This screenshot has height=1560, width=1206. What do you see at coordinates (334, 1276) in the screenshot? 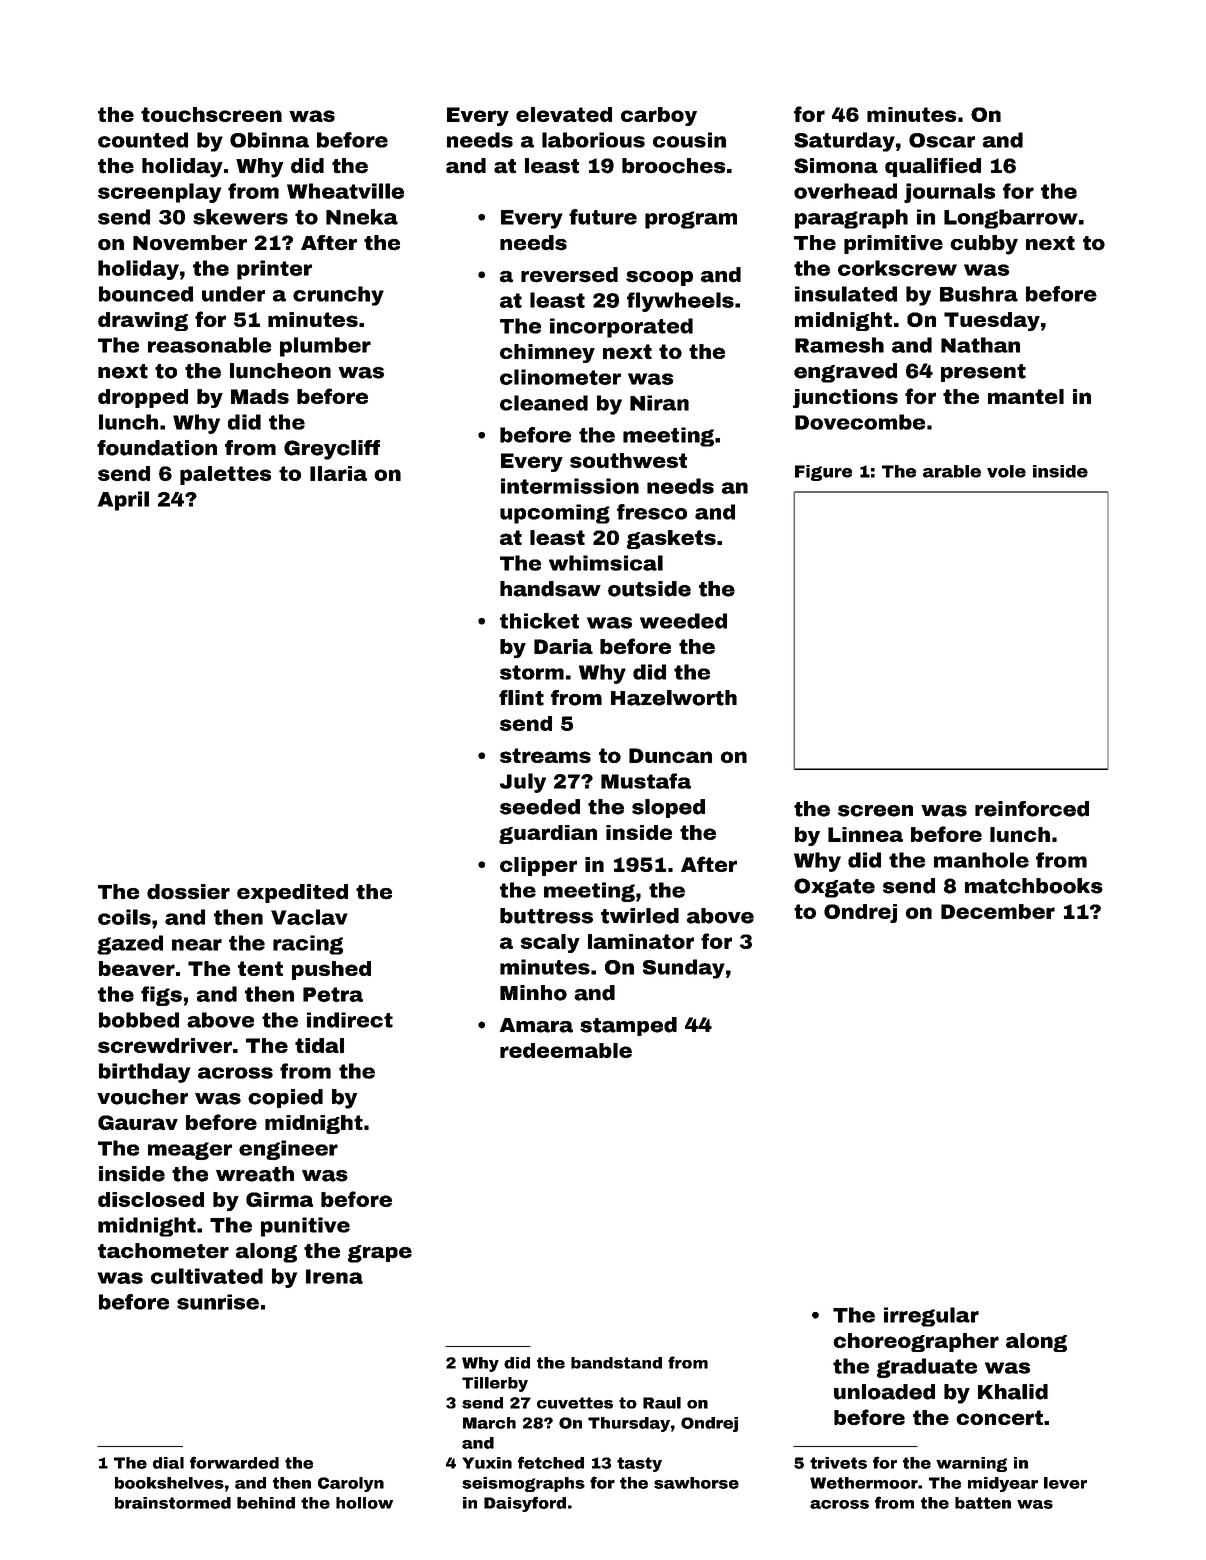
I see `Irena` at bounding box center [334, 1276].
